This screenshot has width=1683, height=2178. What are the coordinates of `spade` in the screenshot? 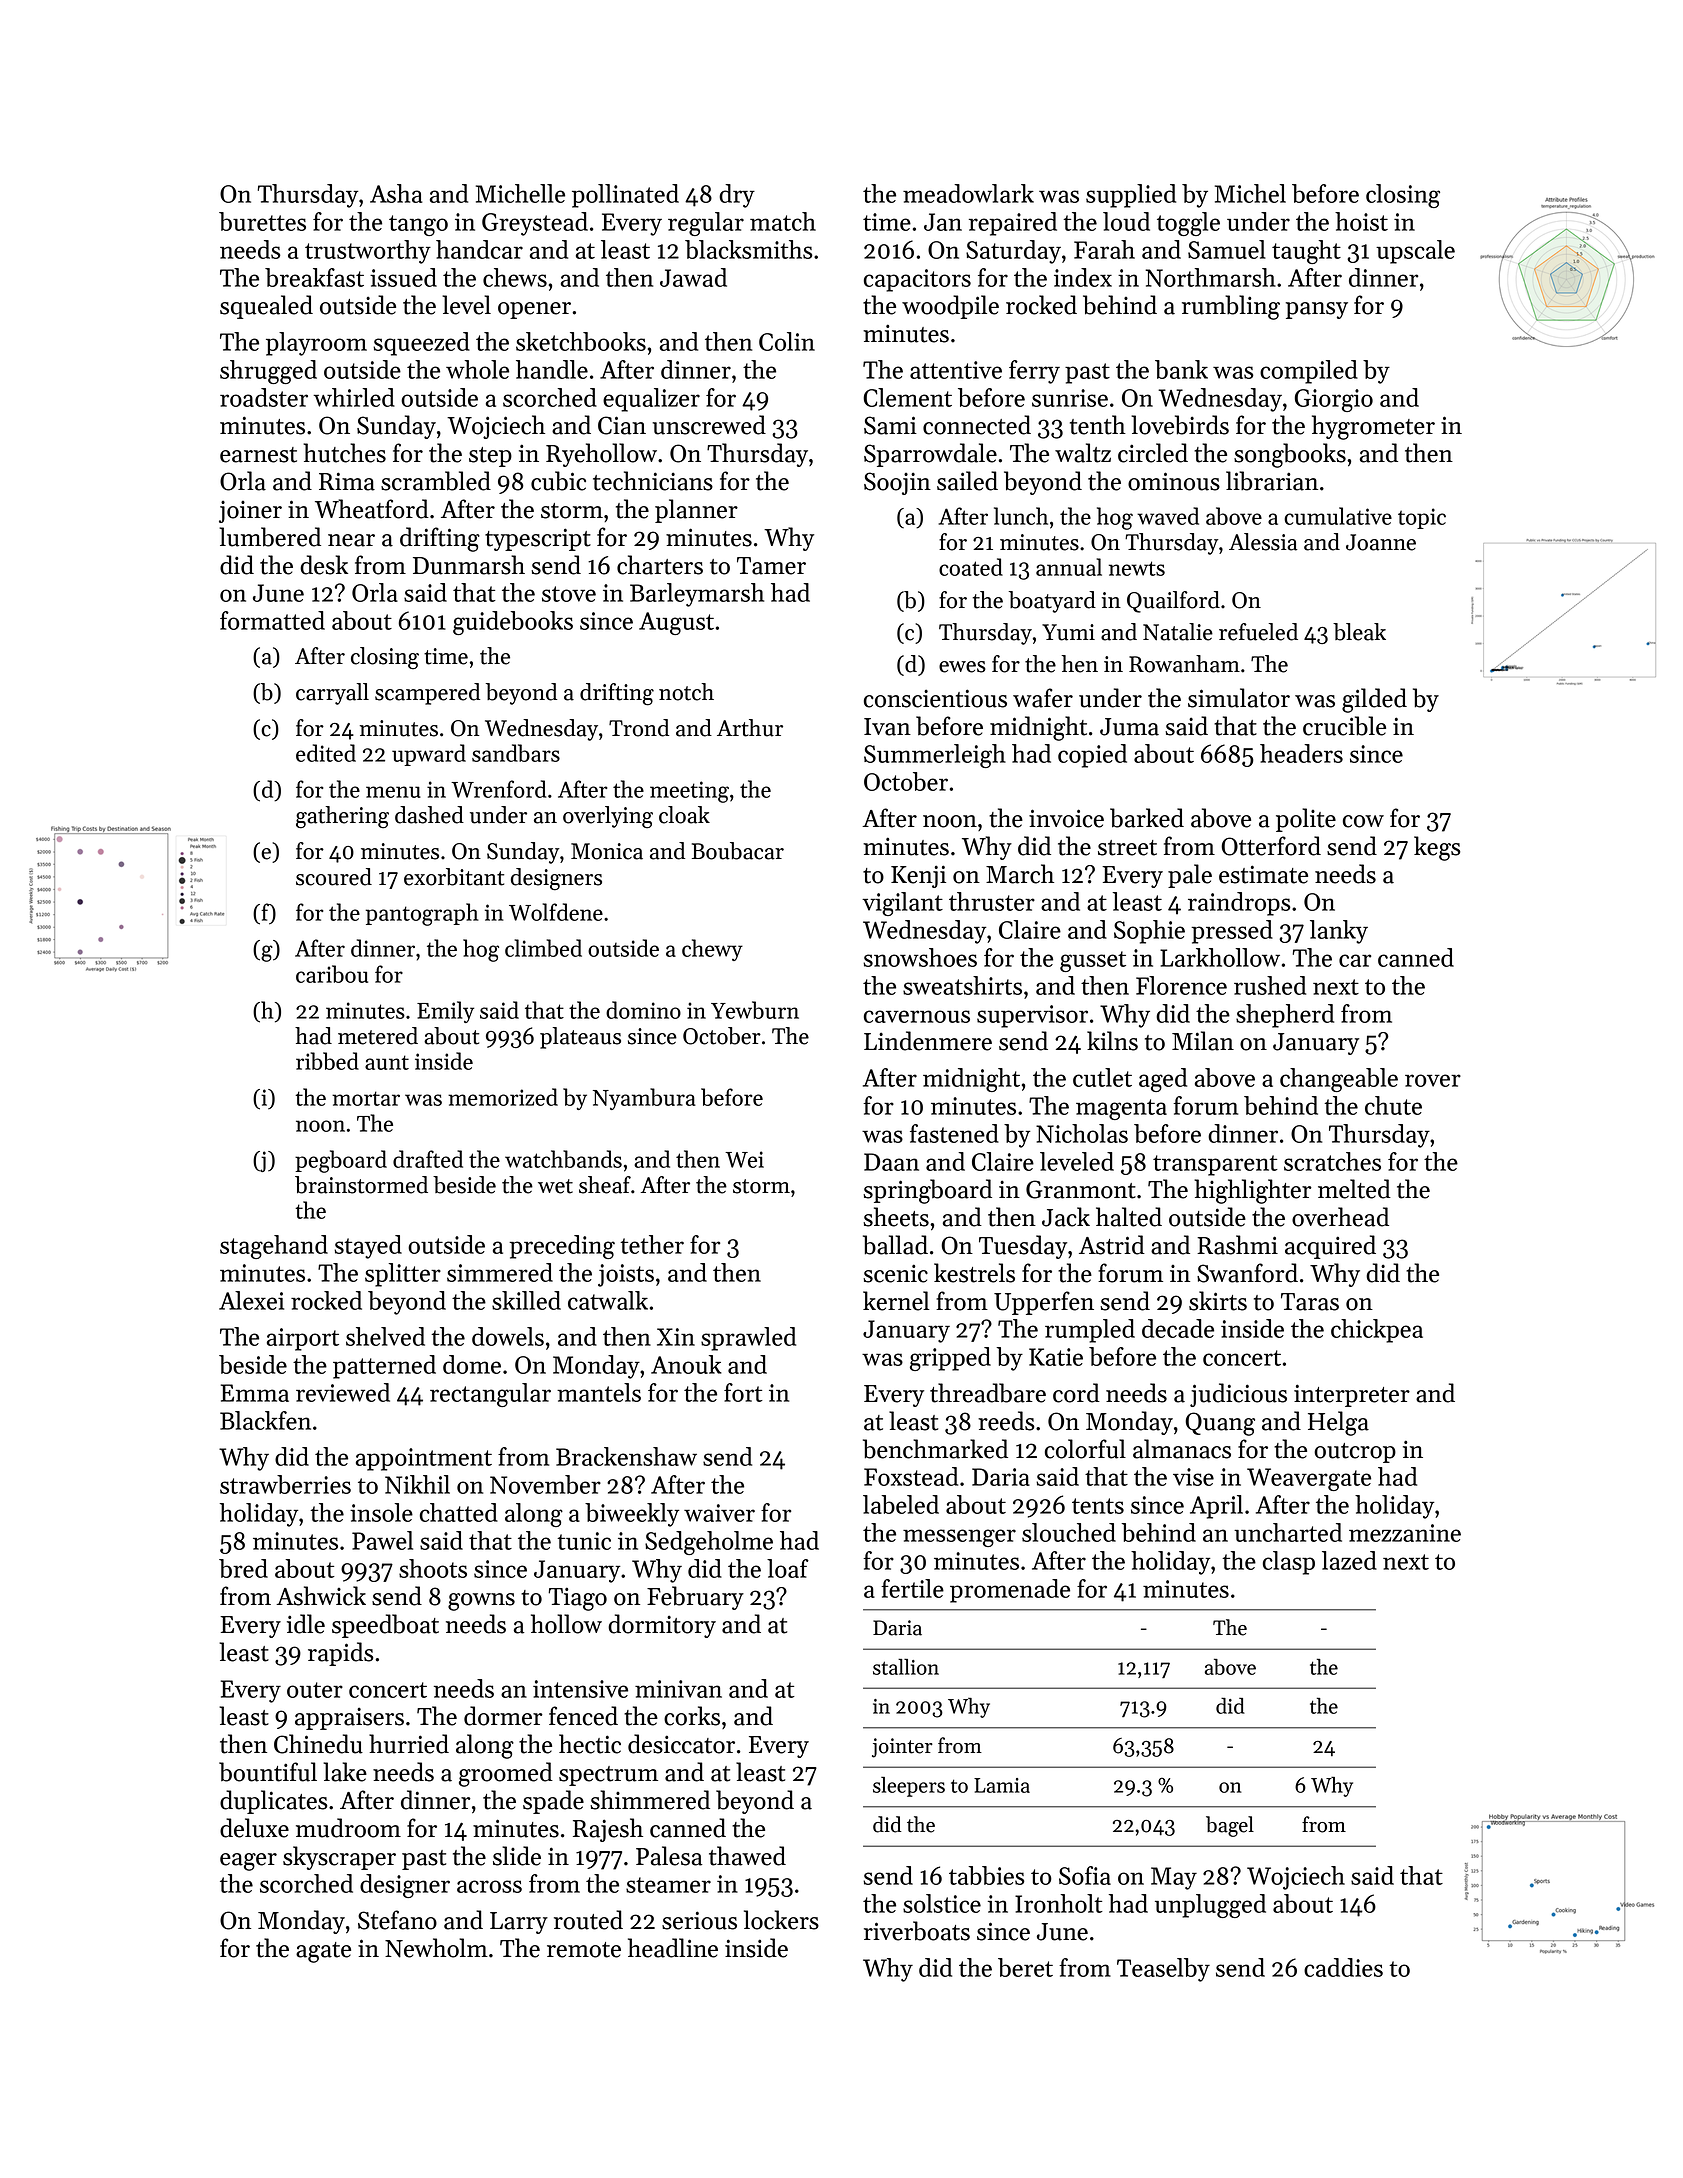 It's located at (553, 1802).
